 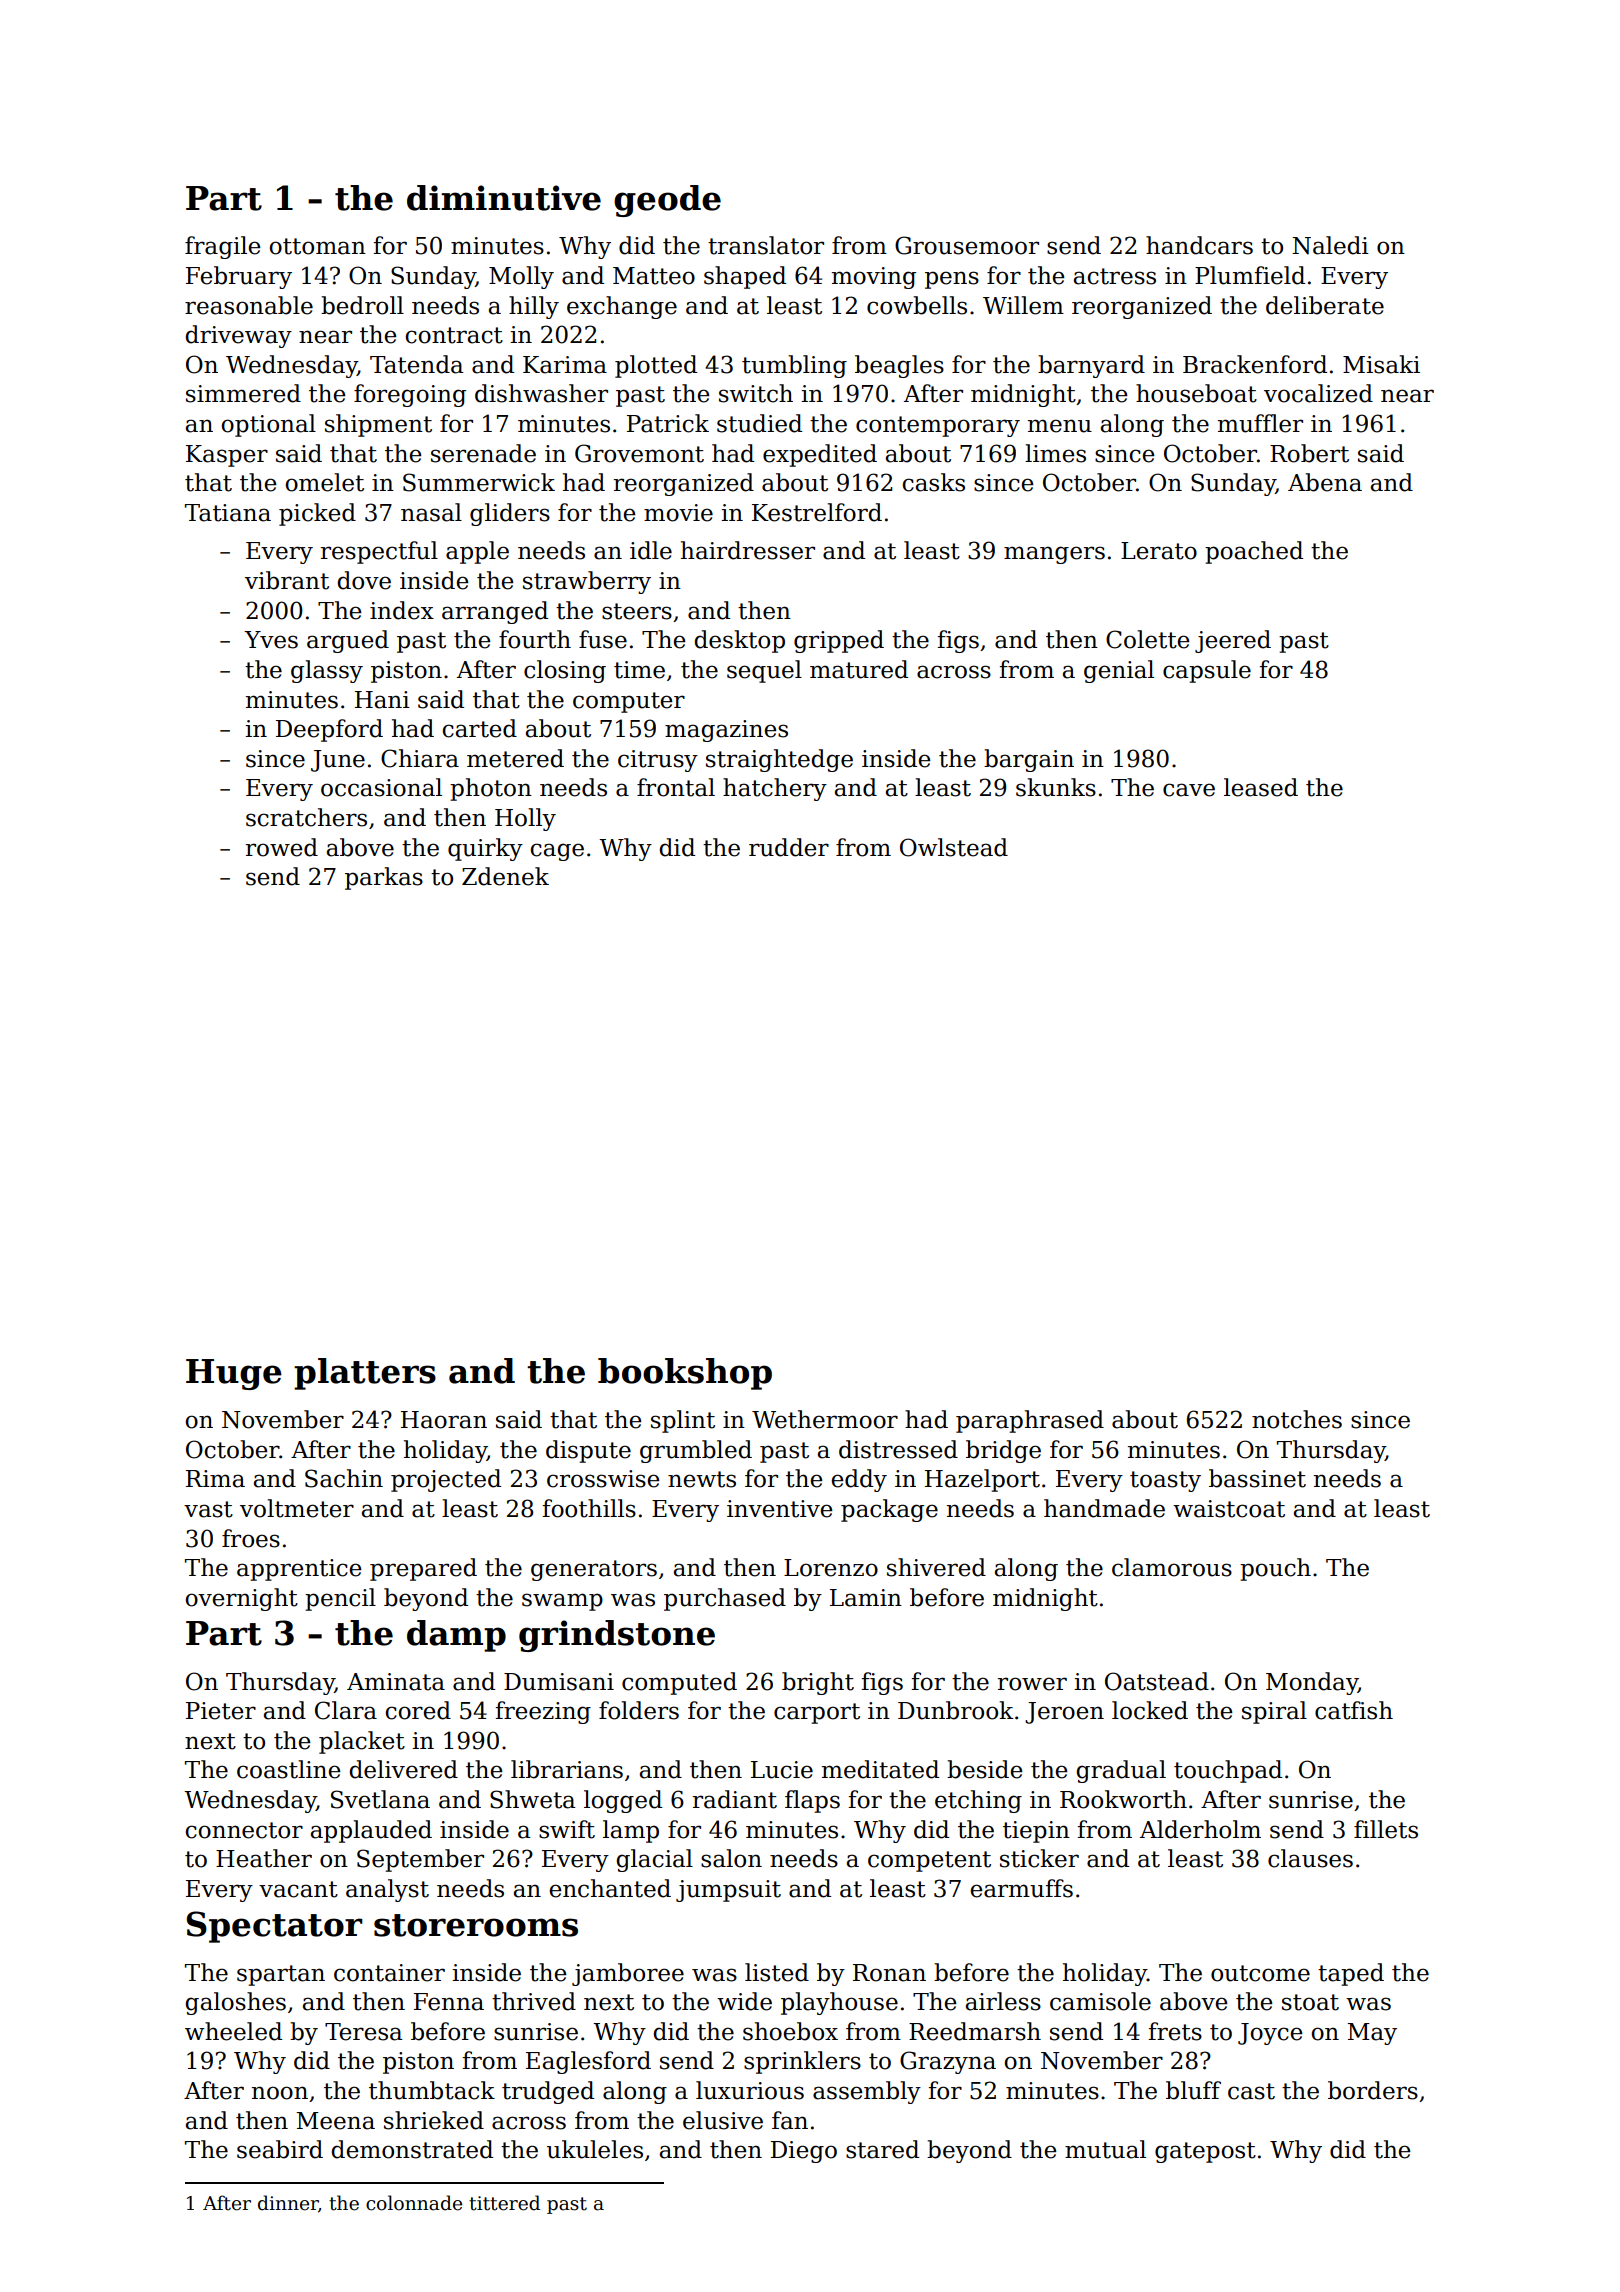 What do you see at coordinates (1261, 787) in the document?
I see `leased` at bounding box center [1261, 787].
